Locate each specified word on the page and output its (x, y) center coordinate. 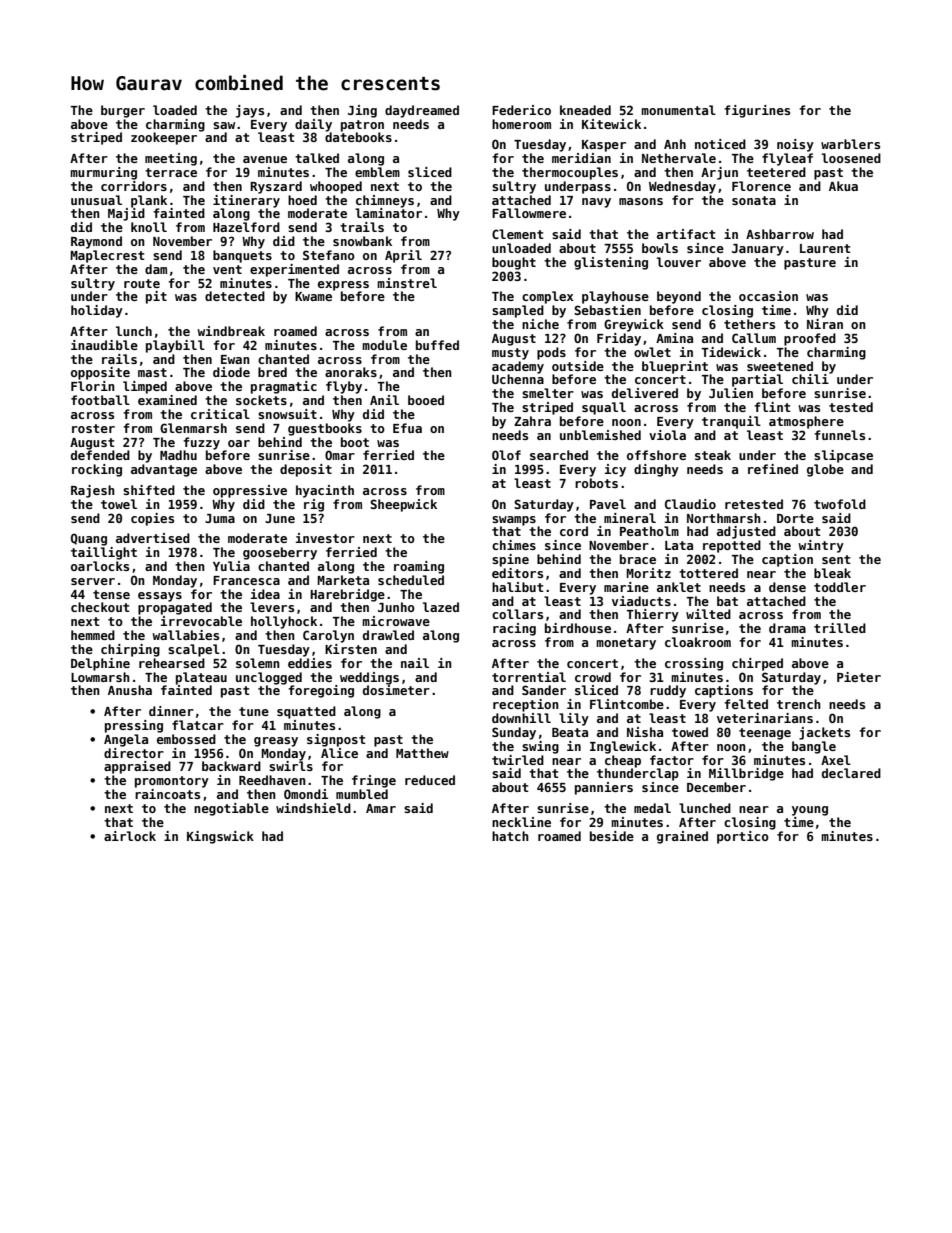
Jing (362, 111)
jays (250, 111)
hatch (510, 836)
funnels (839, 435)
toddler (840, 587)
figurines (757, 111)
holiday (97, 311)
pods (551, 353)
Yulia (231, 566)
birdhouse (578, 628)
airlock (130, 836)
